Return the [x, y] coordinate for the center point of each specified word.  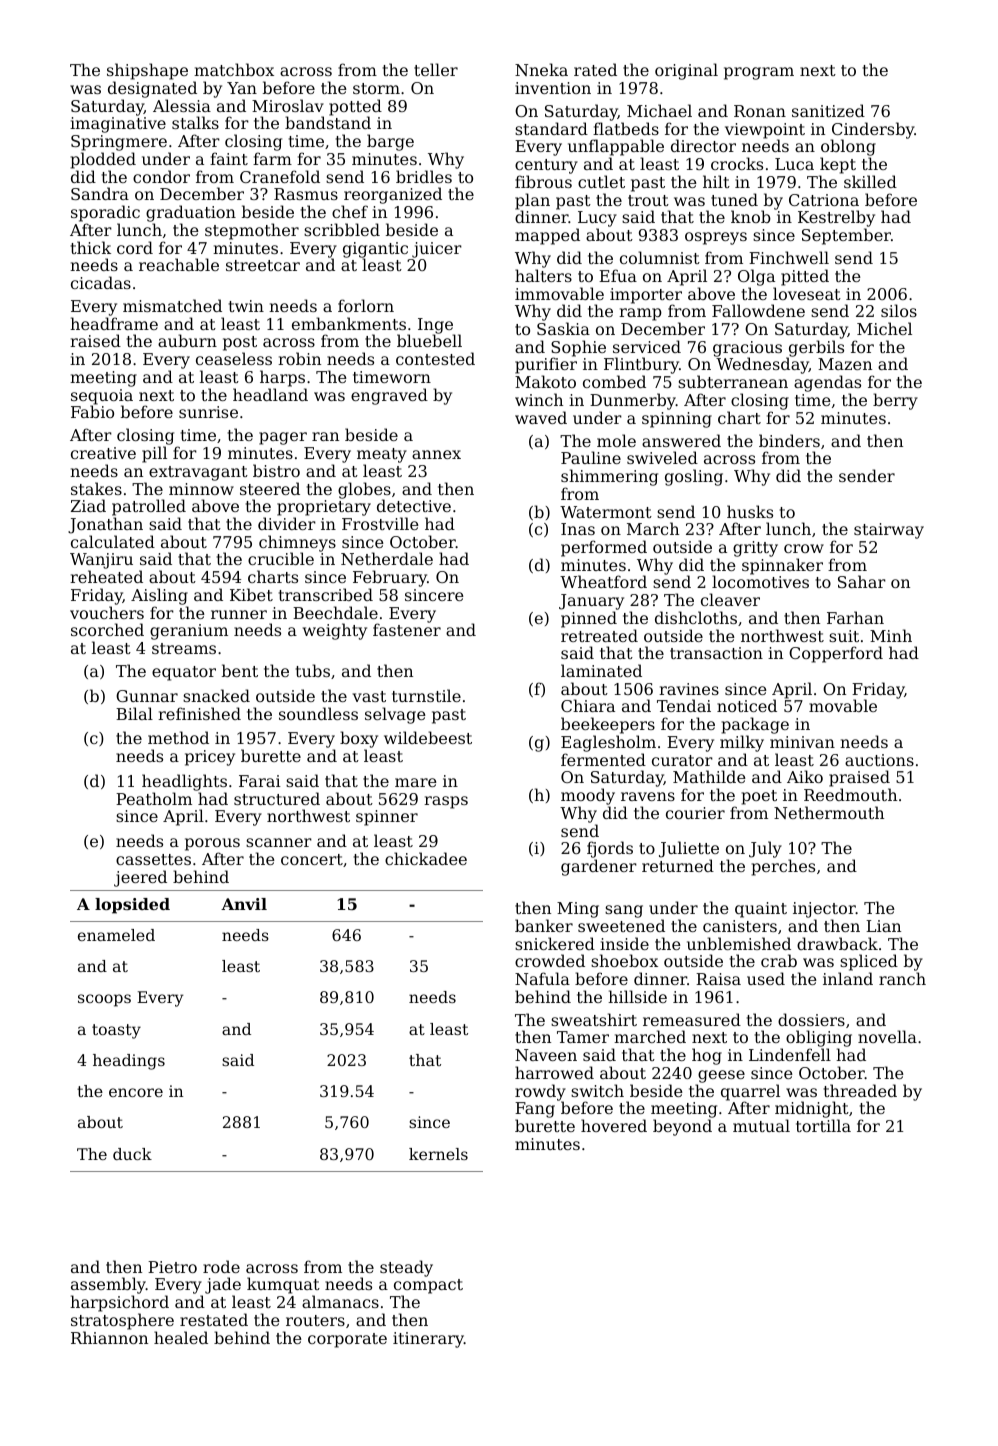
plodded [103, 160]
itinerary [428, 1340]
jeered [140, 878]
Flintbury [641, 365]
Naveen [546, 1055]
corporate [347, 1340]
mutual [761, 1125]
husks [750, 511]
